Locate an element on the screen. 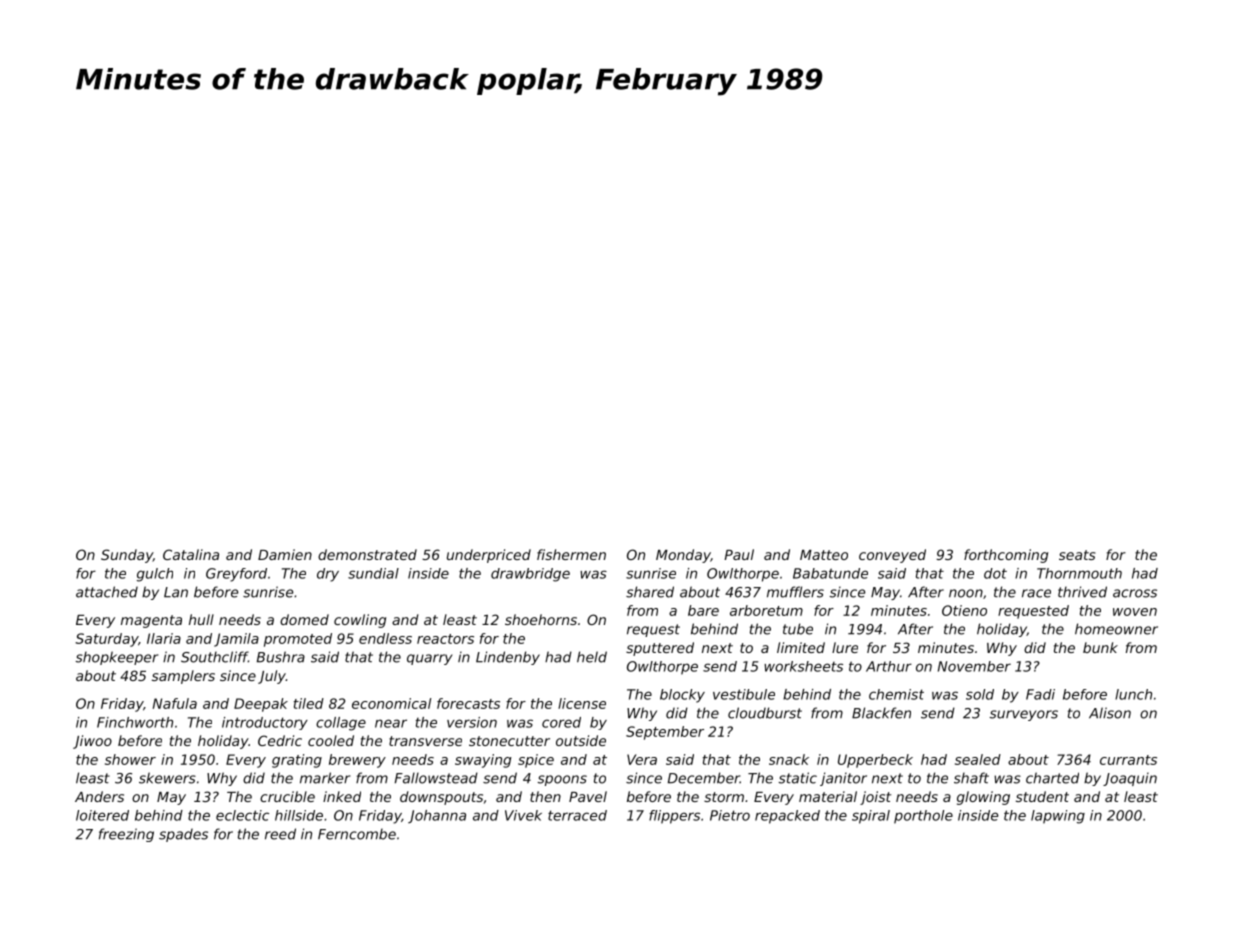 The width and height of the screenshot is (1233, 952). Otieno is located at coordinates (964, 610).
